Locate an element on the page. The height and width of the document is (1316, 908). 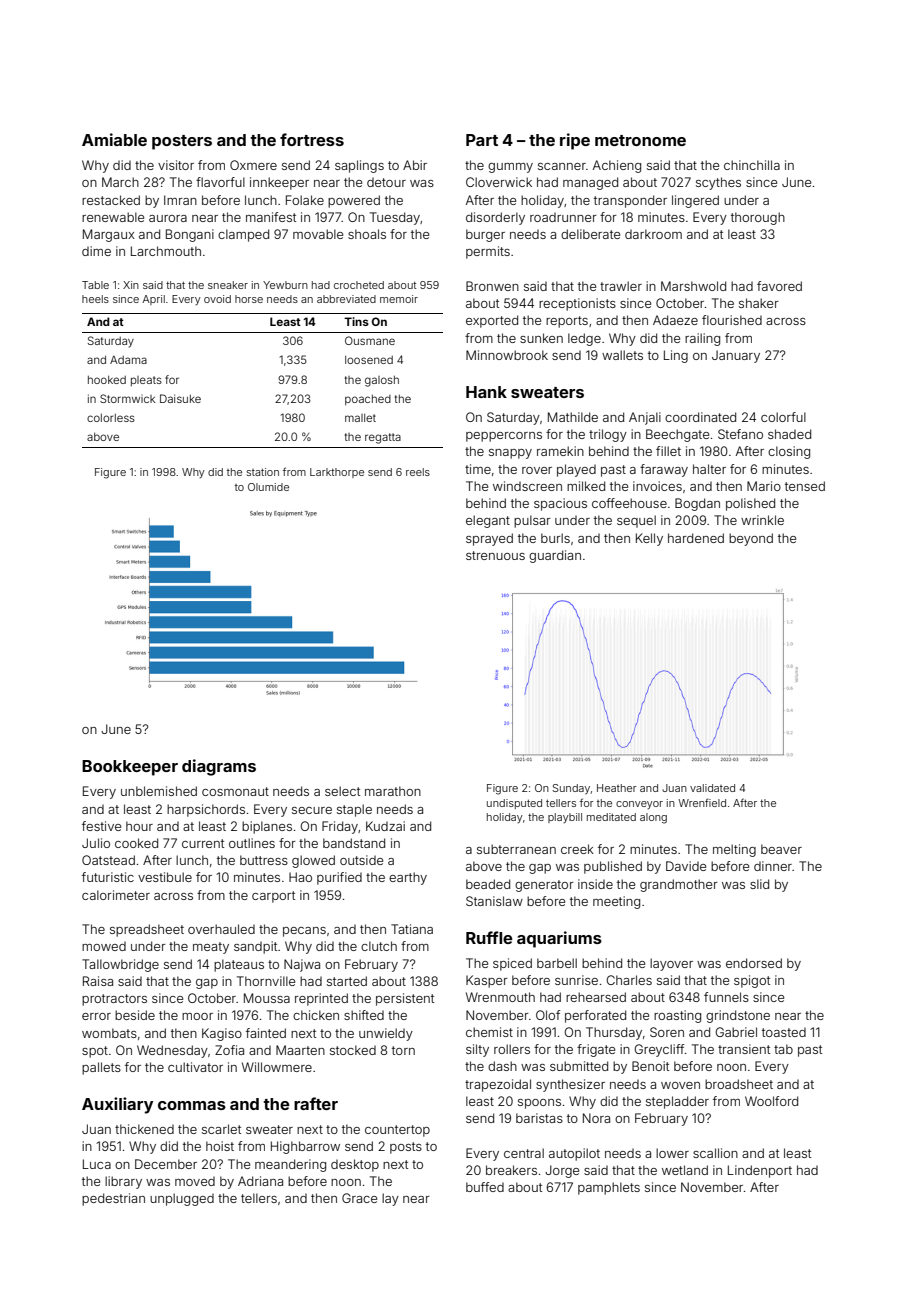
marathon is located at coordinates (393, 791).
